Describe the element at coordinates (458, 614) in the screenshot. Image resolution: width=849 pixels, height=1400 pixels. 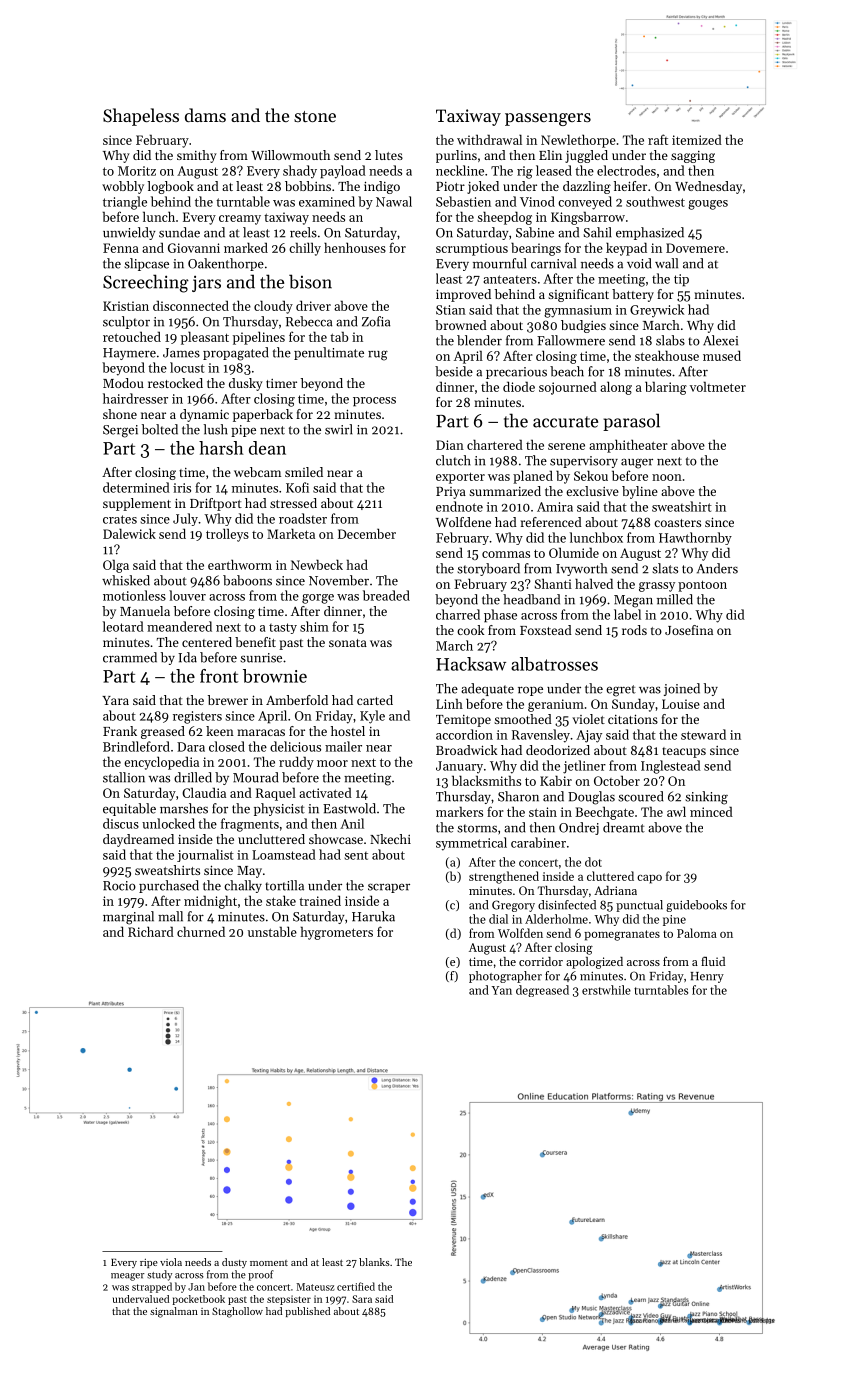
I see `charred` at that location.
